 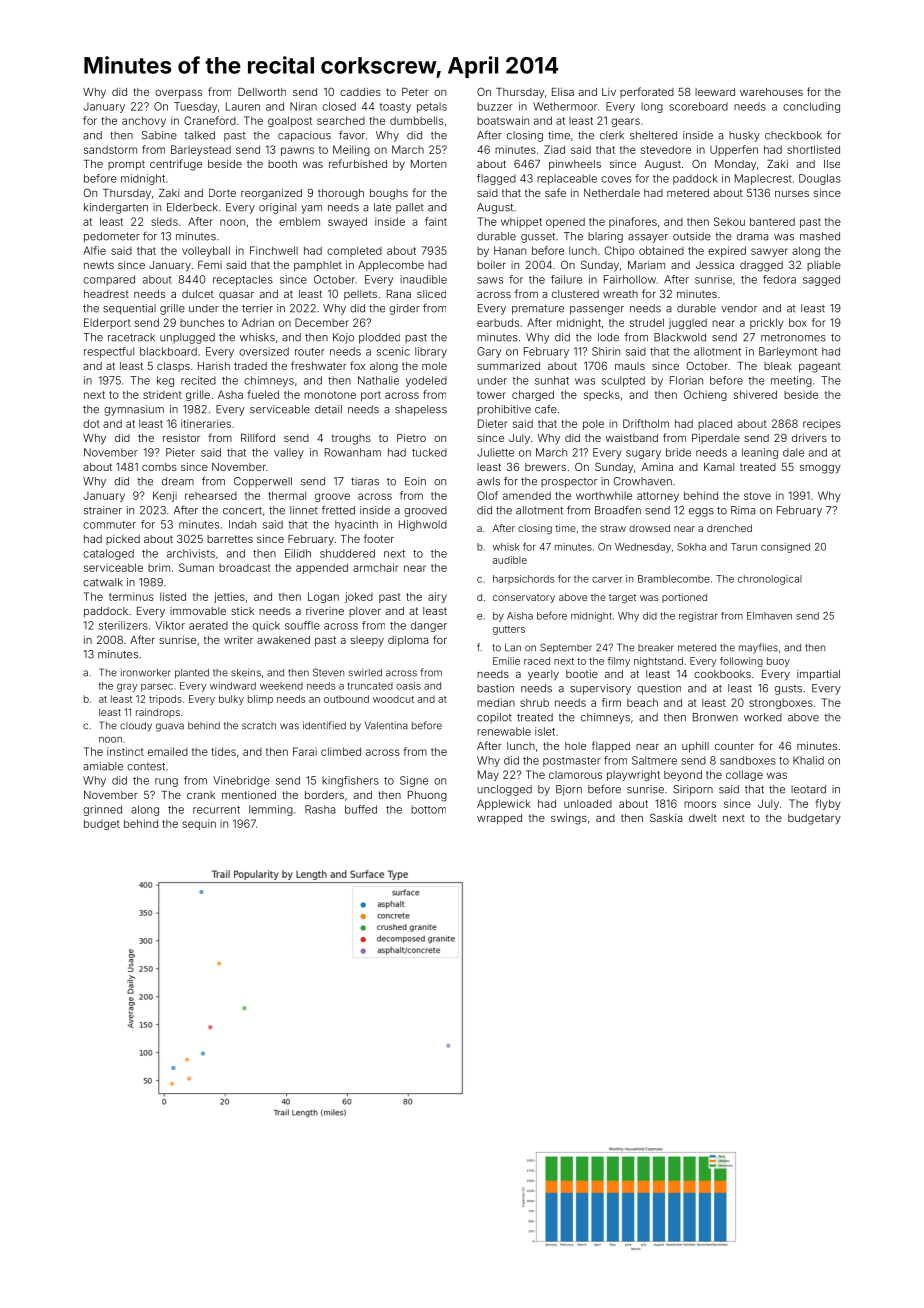 I want to click on faint, so click(x=436, y=221).
